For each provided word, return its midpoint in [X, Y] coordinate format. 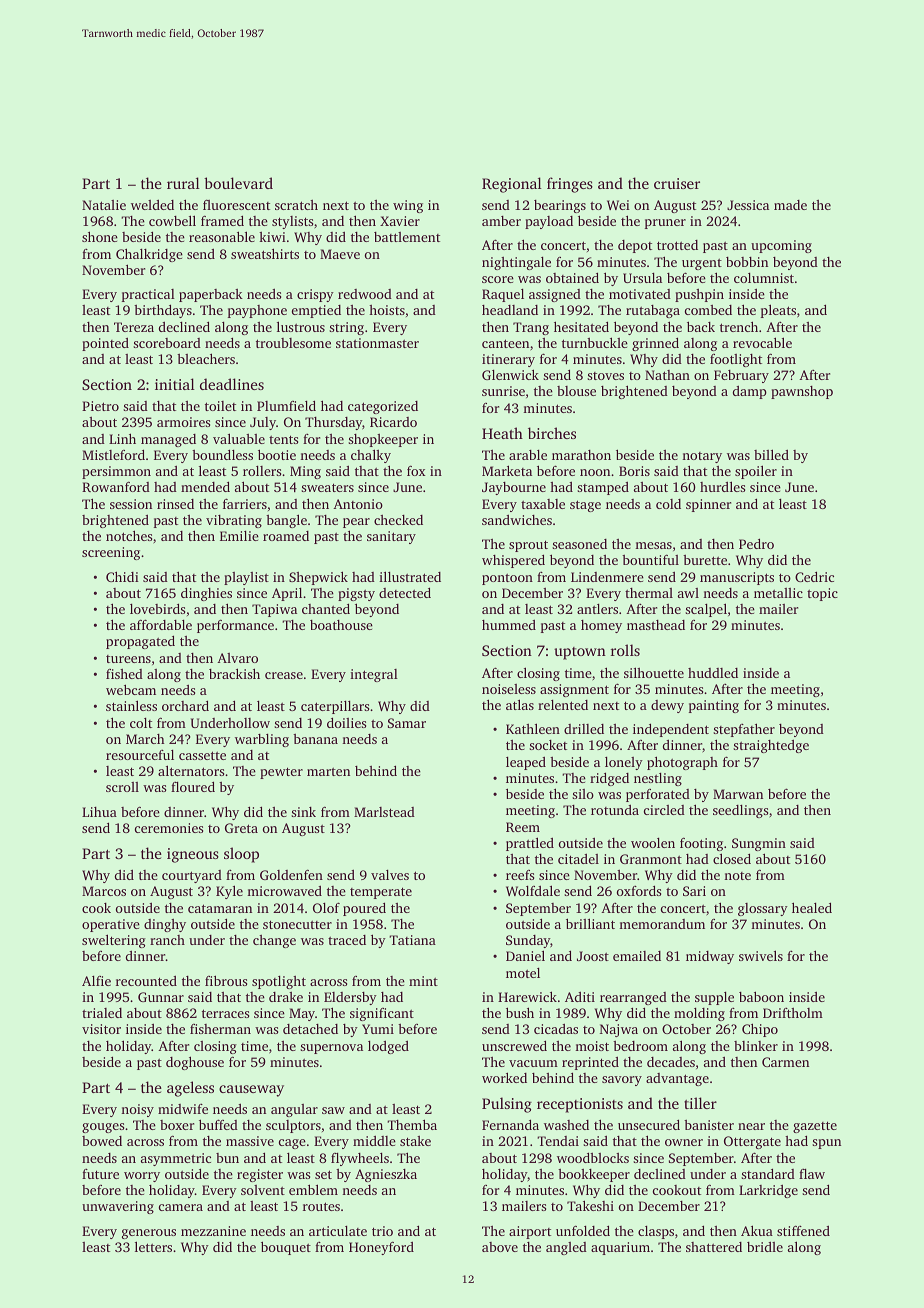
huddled [713, 673]
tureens [128, 659]
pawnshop [802, 392]
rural [183, 183]
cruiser [677, 183]
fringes [570, 185]
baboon [761, 996]
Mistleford [113, 454]
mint [423, 981]
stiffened [803, 1230]
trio [382, 1231]
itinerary [508, 360]
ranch [167, 940]
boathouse [341, 625]
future [100, 1174]
